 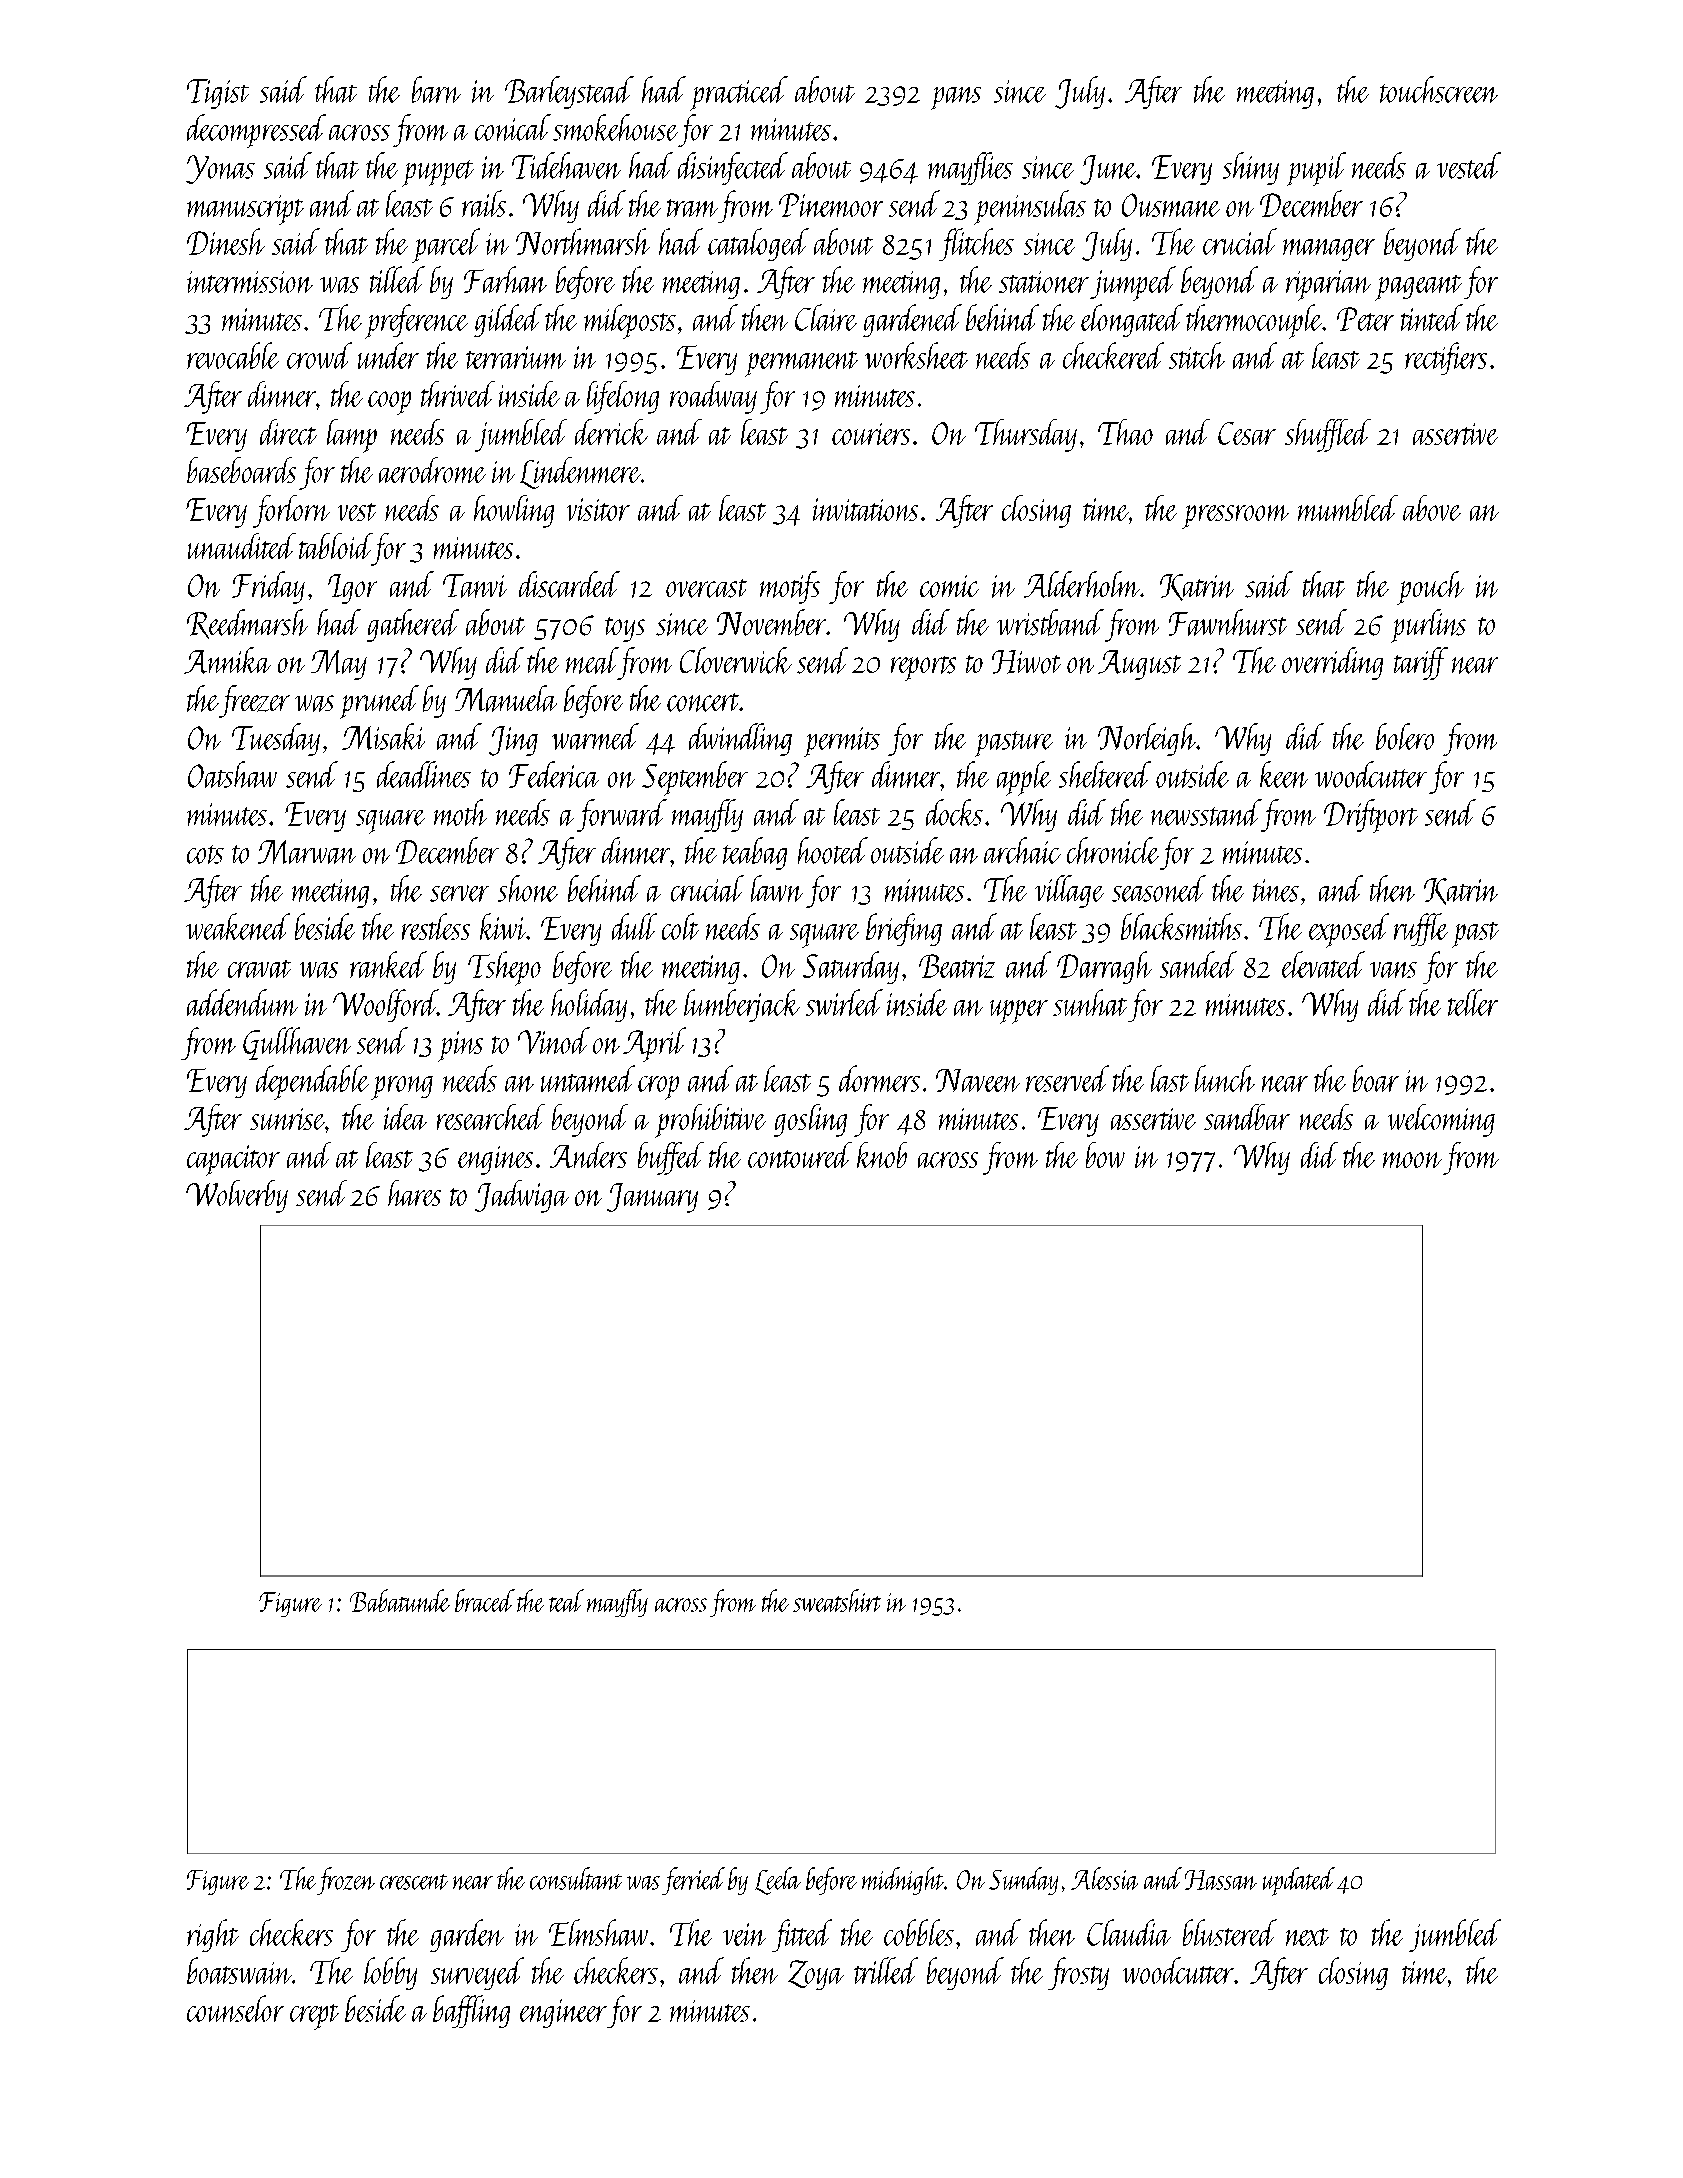 What do you see at coordinates (438, 173) in the page?
I see `puppet` at bounding box center [438, 173].
